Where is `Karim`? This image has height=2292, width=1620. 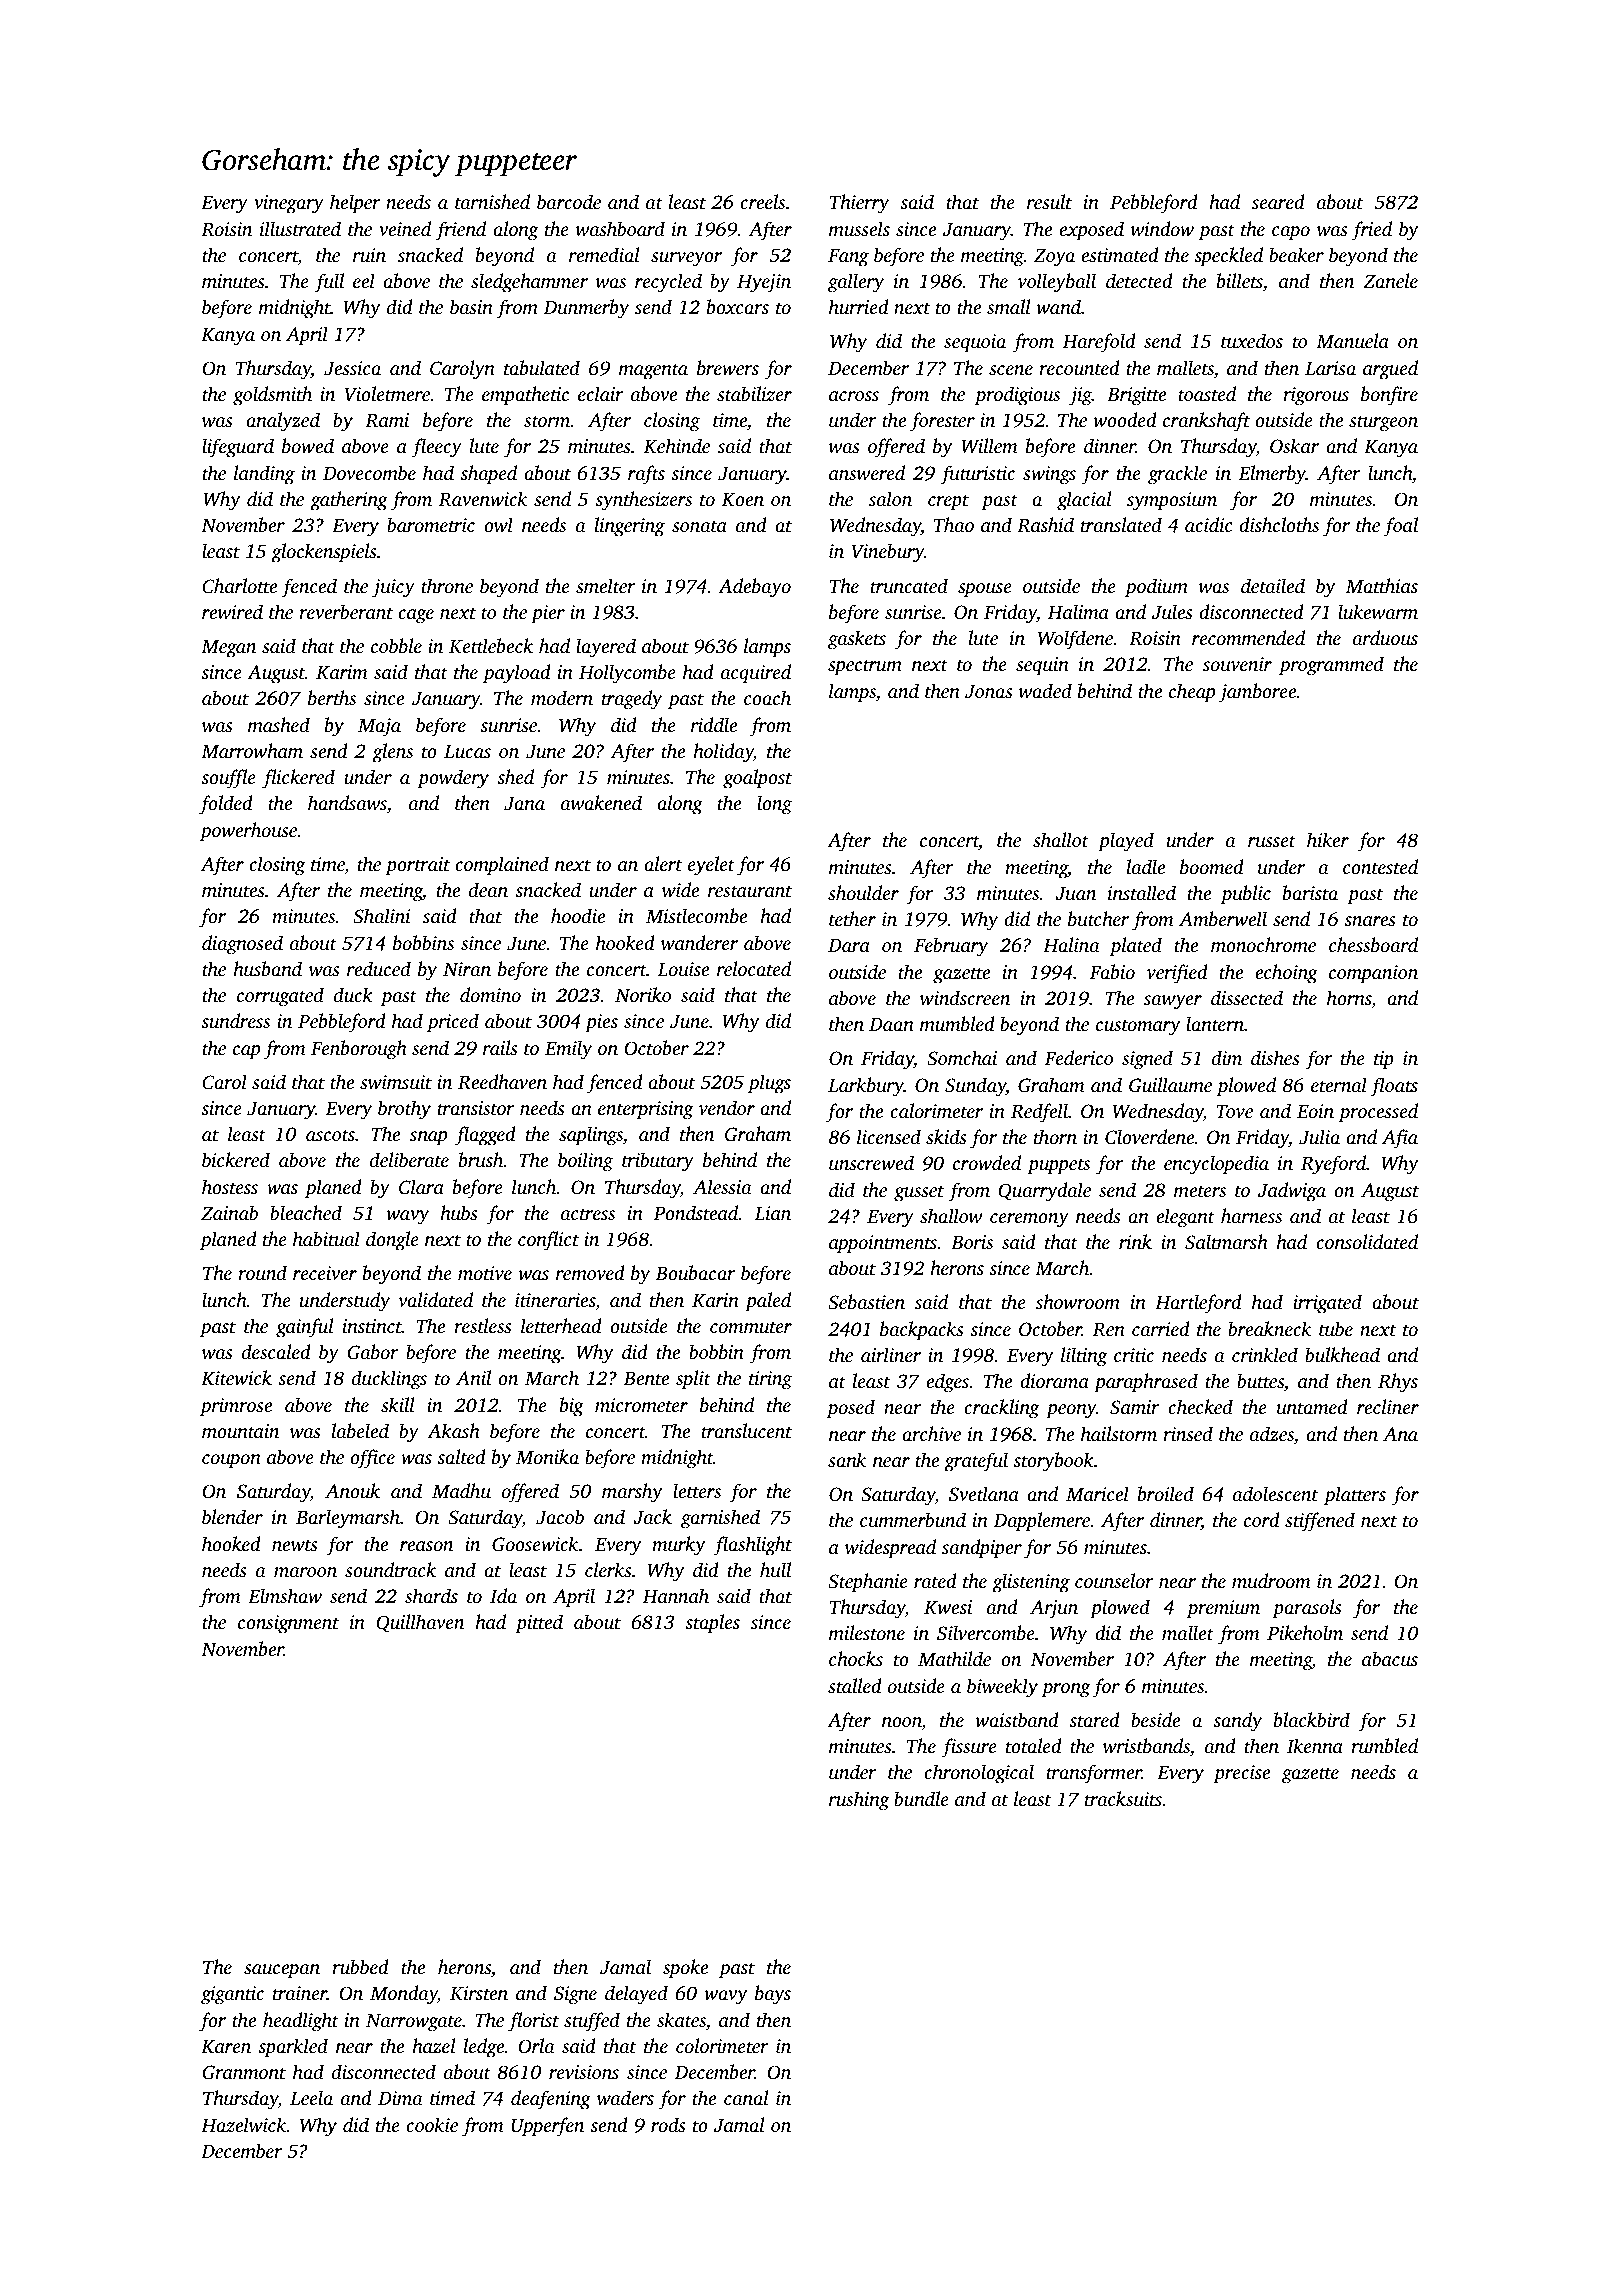 Karim is located at coordinates (342, 672).
